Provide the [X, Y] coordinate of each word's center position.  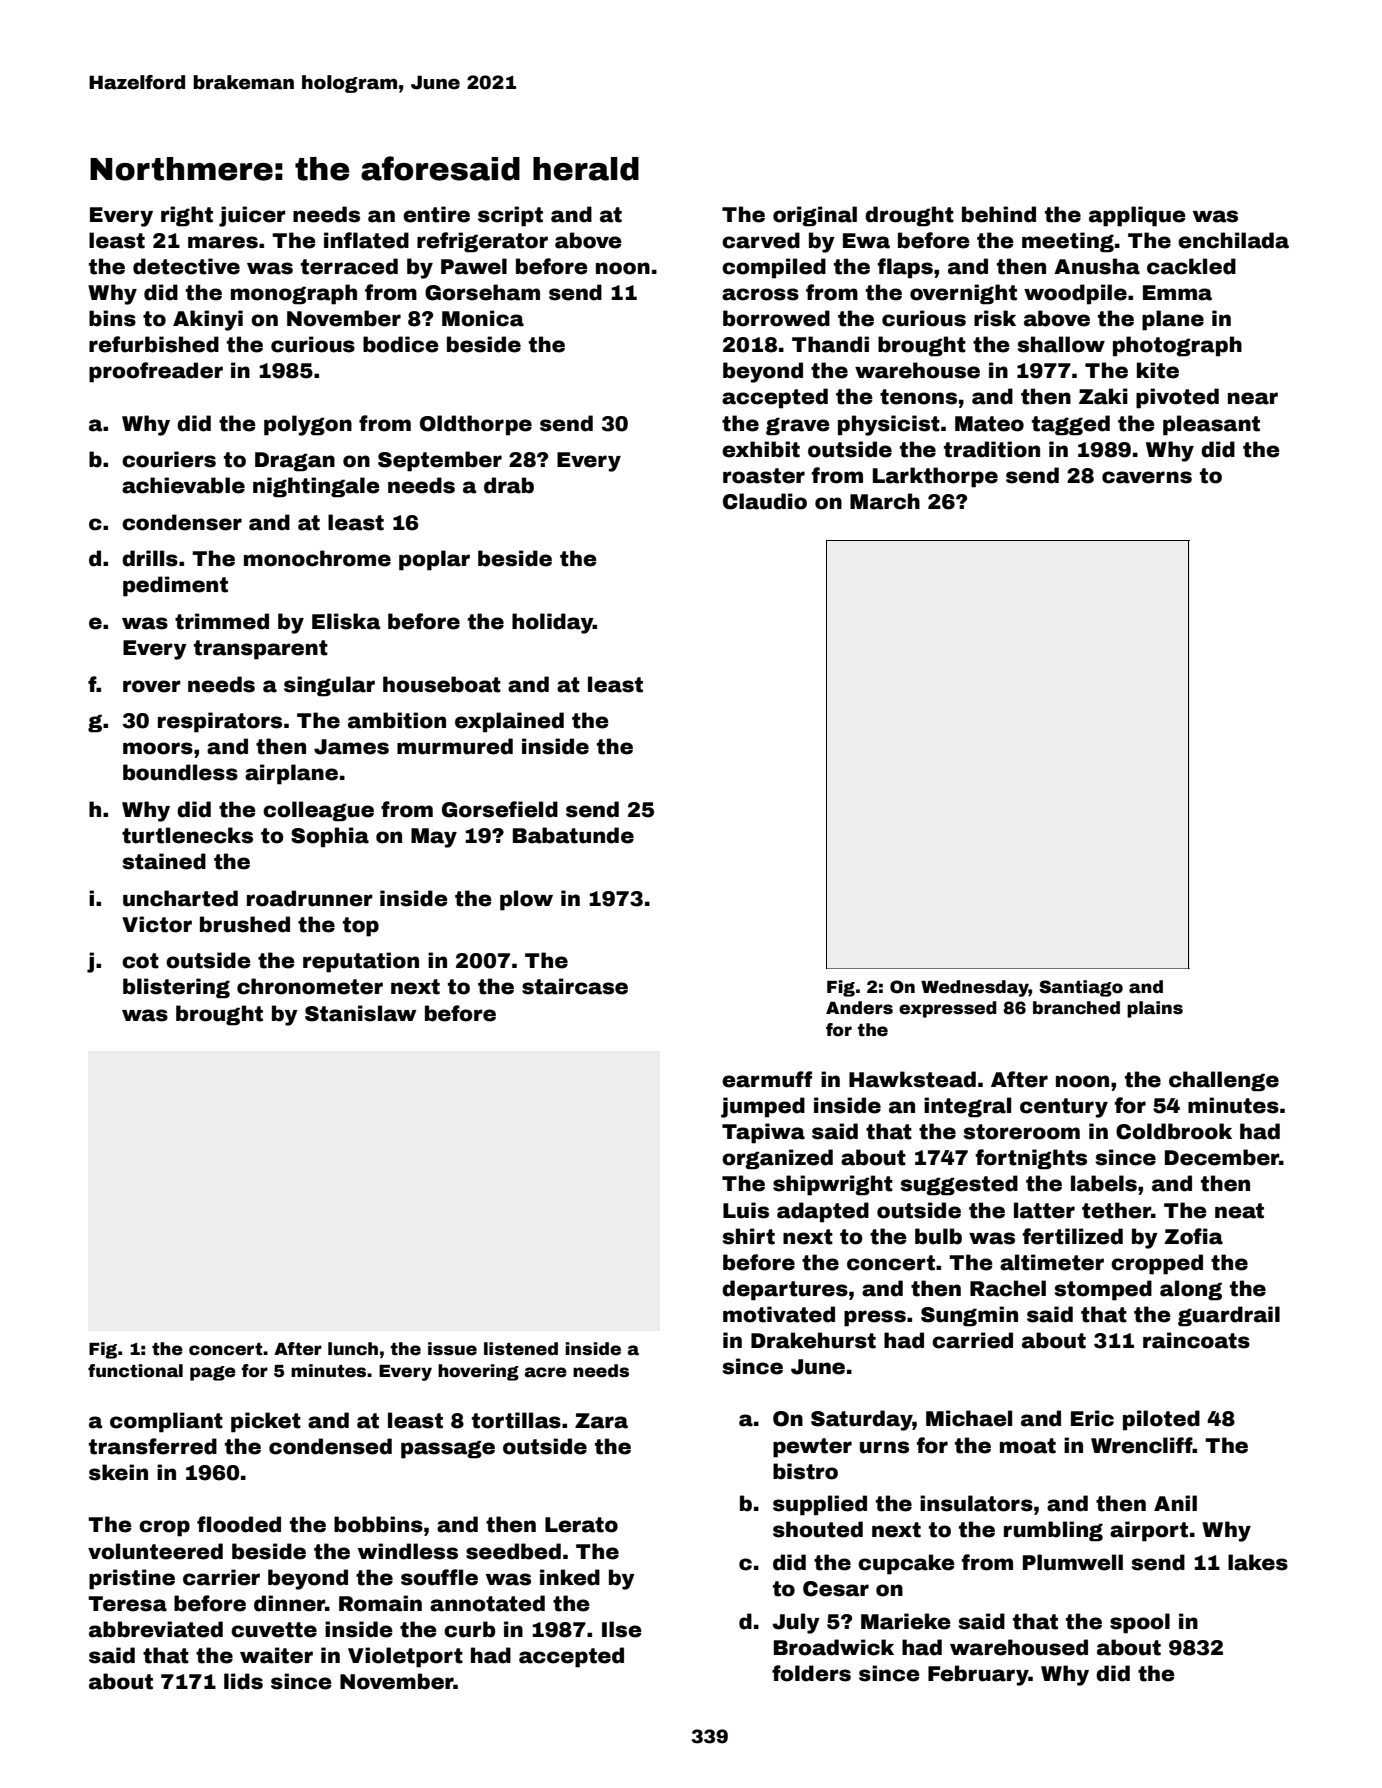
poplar [434, 560]
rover [152, 686]
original [815, 216]
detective [186, 266]
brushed [245, 924]
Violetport [405, 1657]
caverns [1147, 477]
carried [972, 1340]
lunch [353, 1349]
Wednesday [975, 988]
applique [1137, 216]
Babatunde [573, 835]
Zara [601, 1421]
